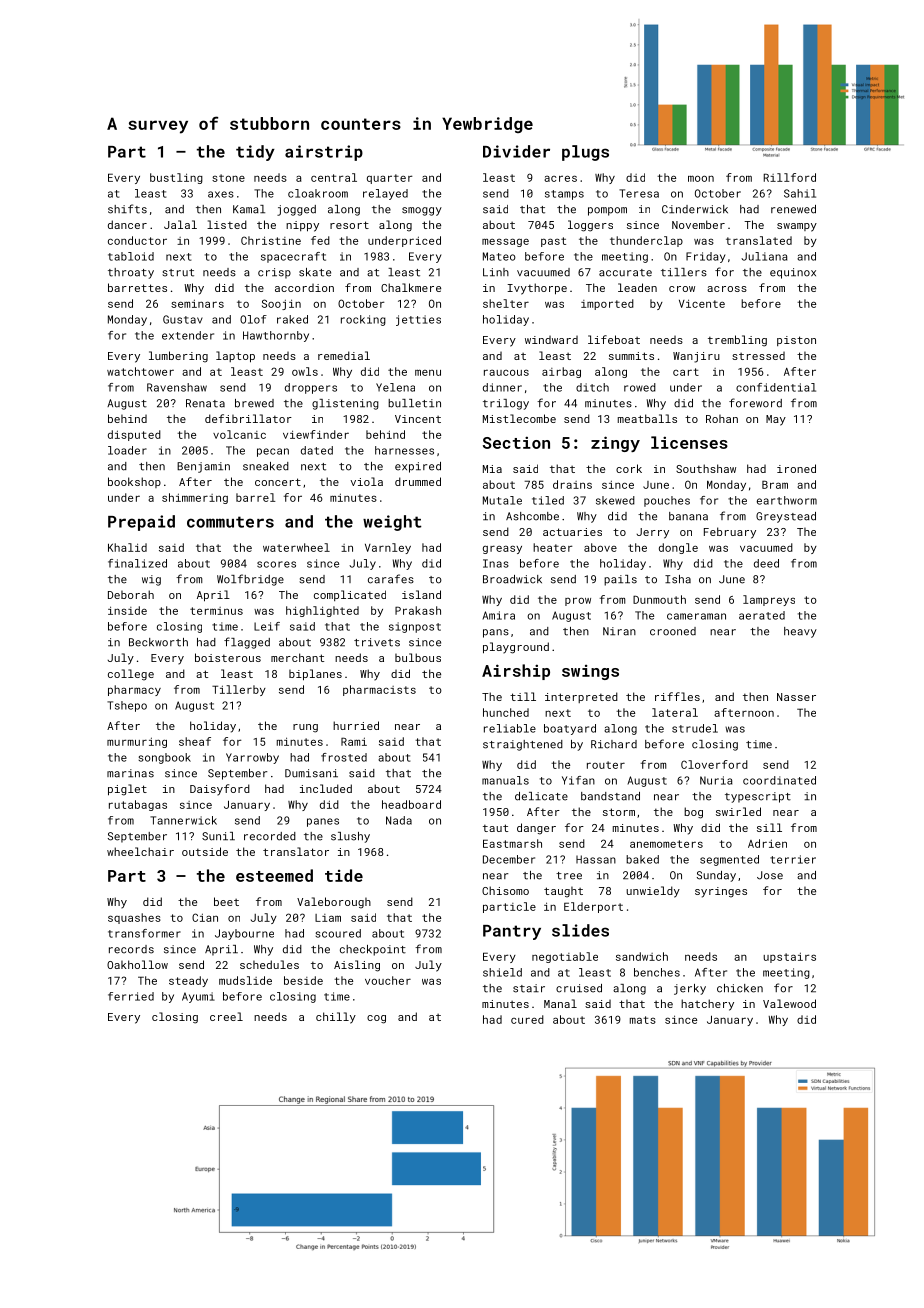  Describe the element at coordinates (537, 289) in the screenshot. I see `Ivythorpe` at that location.
